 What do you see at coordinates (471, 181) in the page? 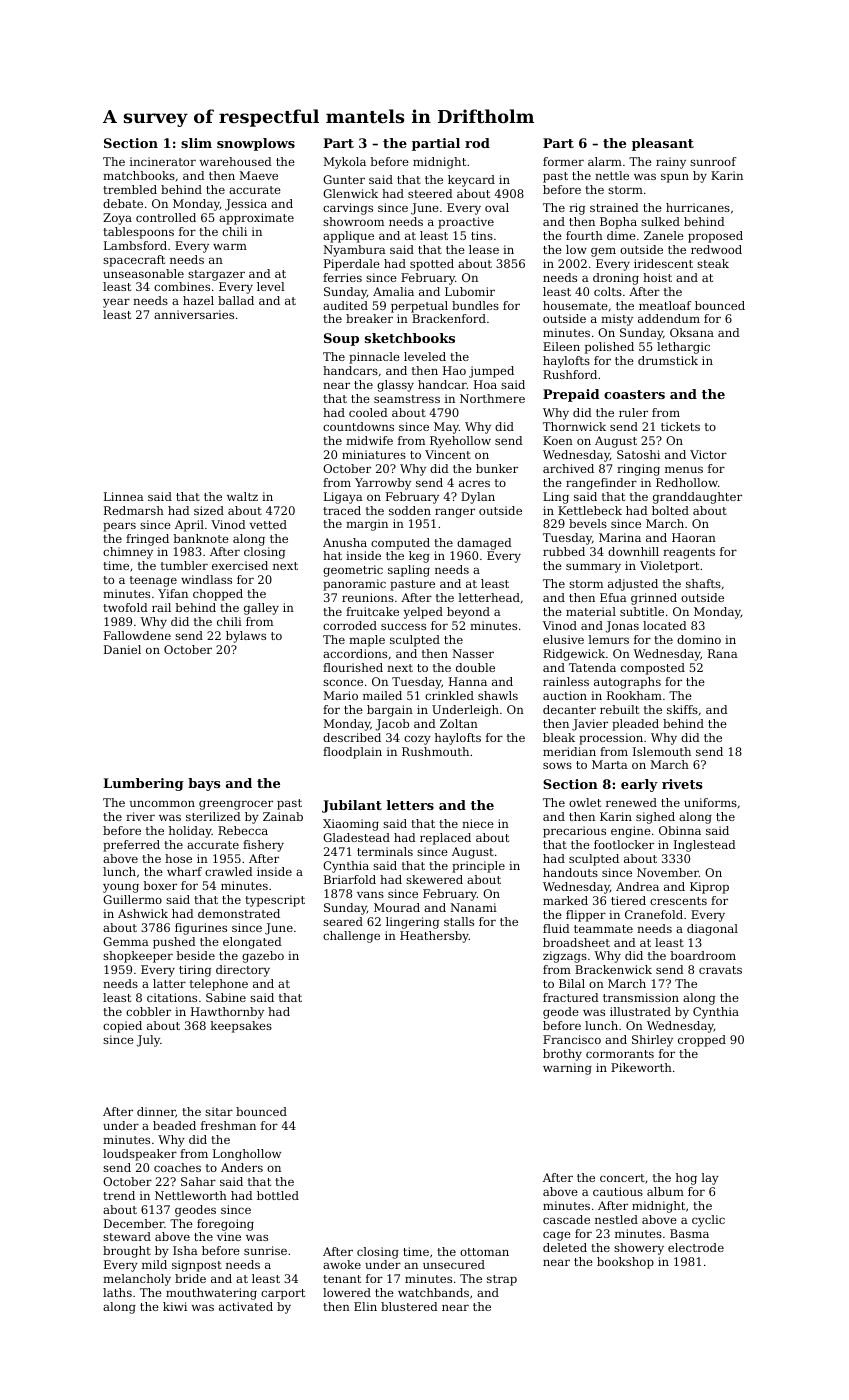
I see `keycard` at bounding box center [471, 181].
